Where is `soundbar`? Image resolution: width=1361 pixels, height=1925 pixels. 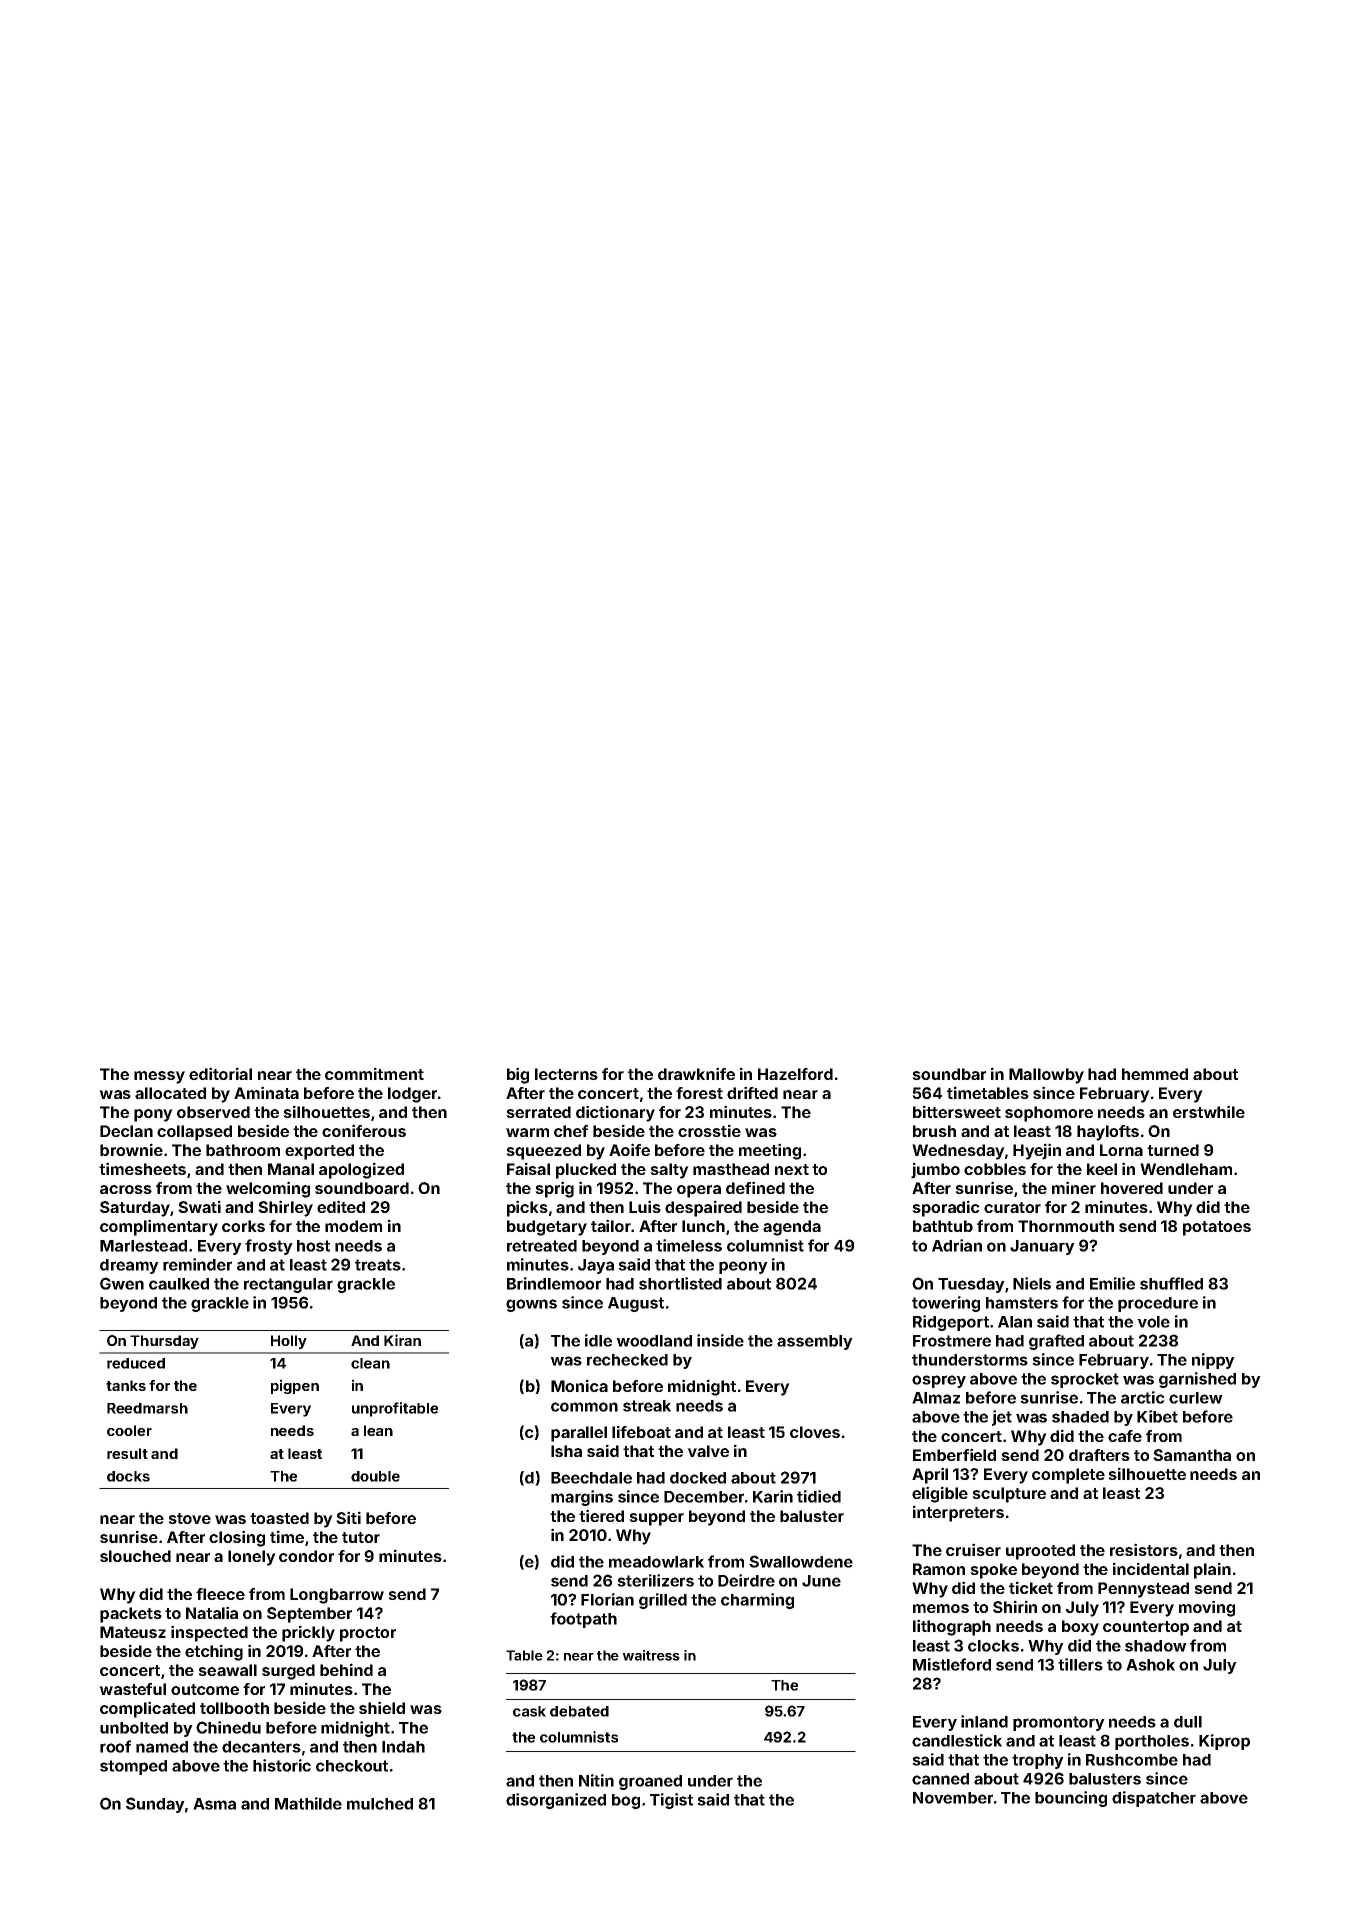
soundbar is located at coordinates (949, 1074).
